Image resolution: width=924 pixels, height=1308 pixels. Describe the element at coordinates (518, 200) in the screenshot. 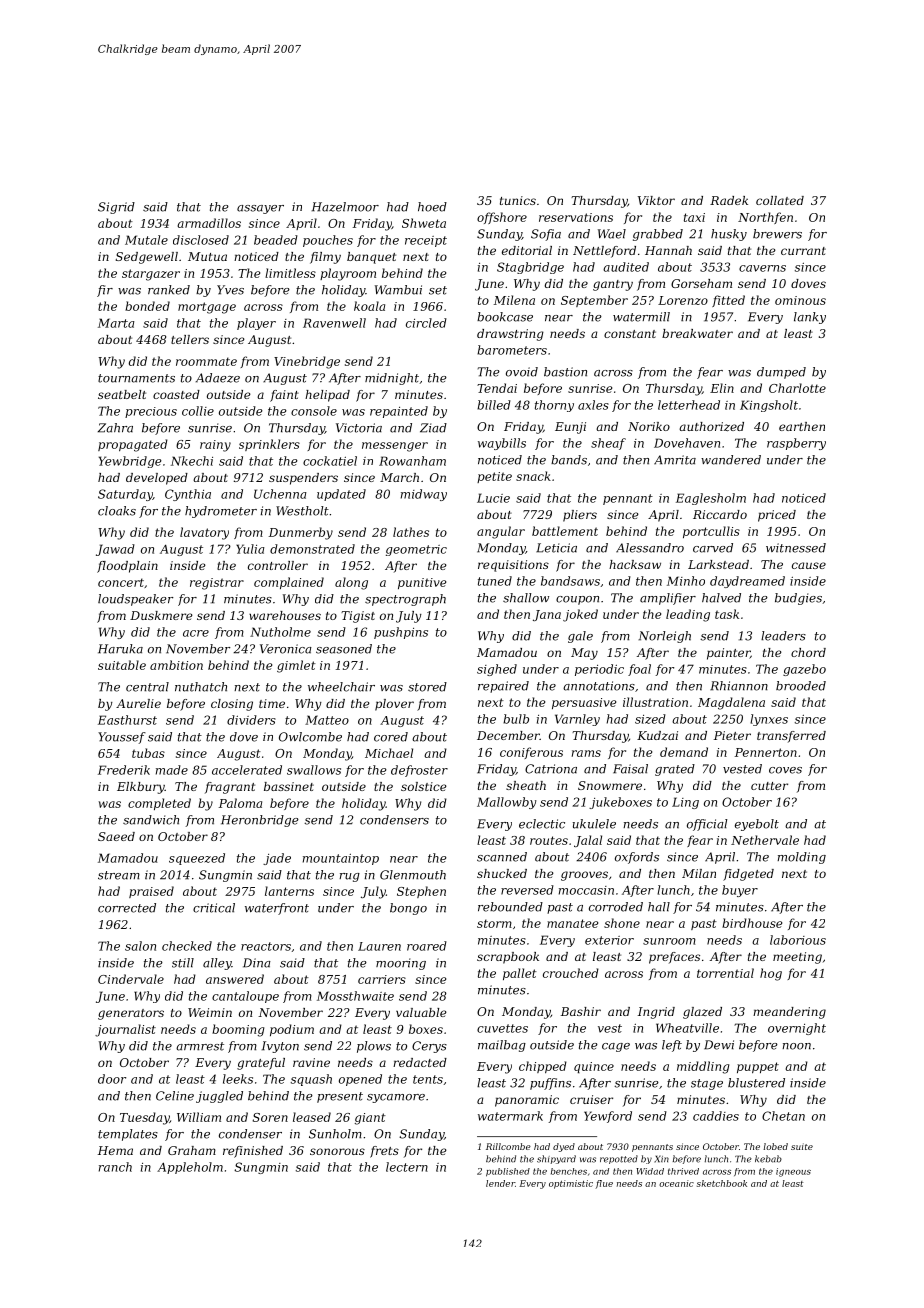

I see `tunics` at that location.
